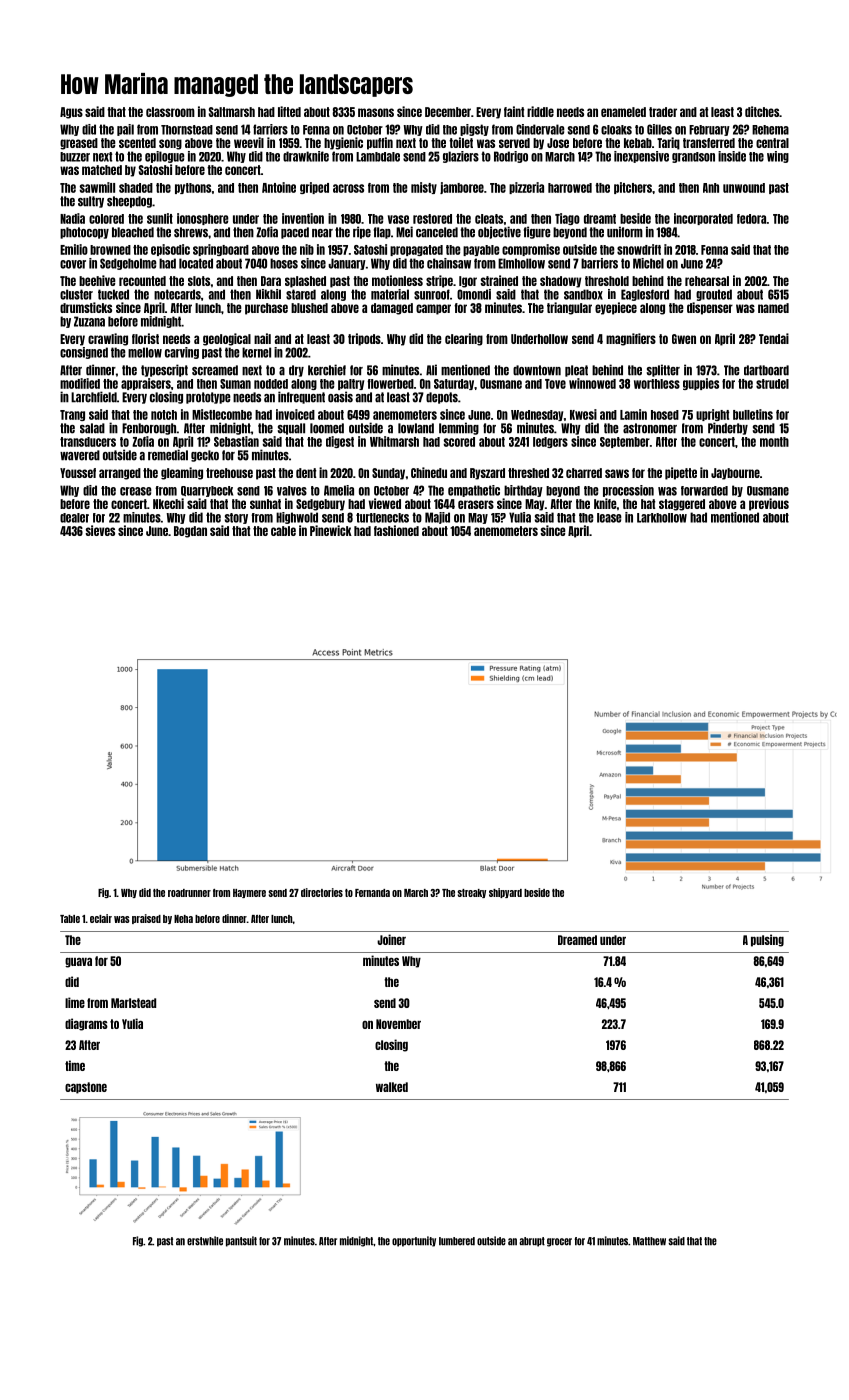  I want to click on Agus, so click(71, 113).
